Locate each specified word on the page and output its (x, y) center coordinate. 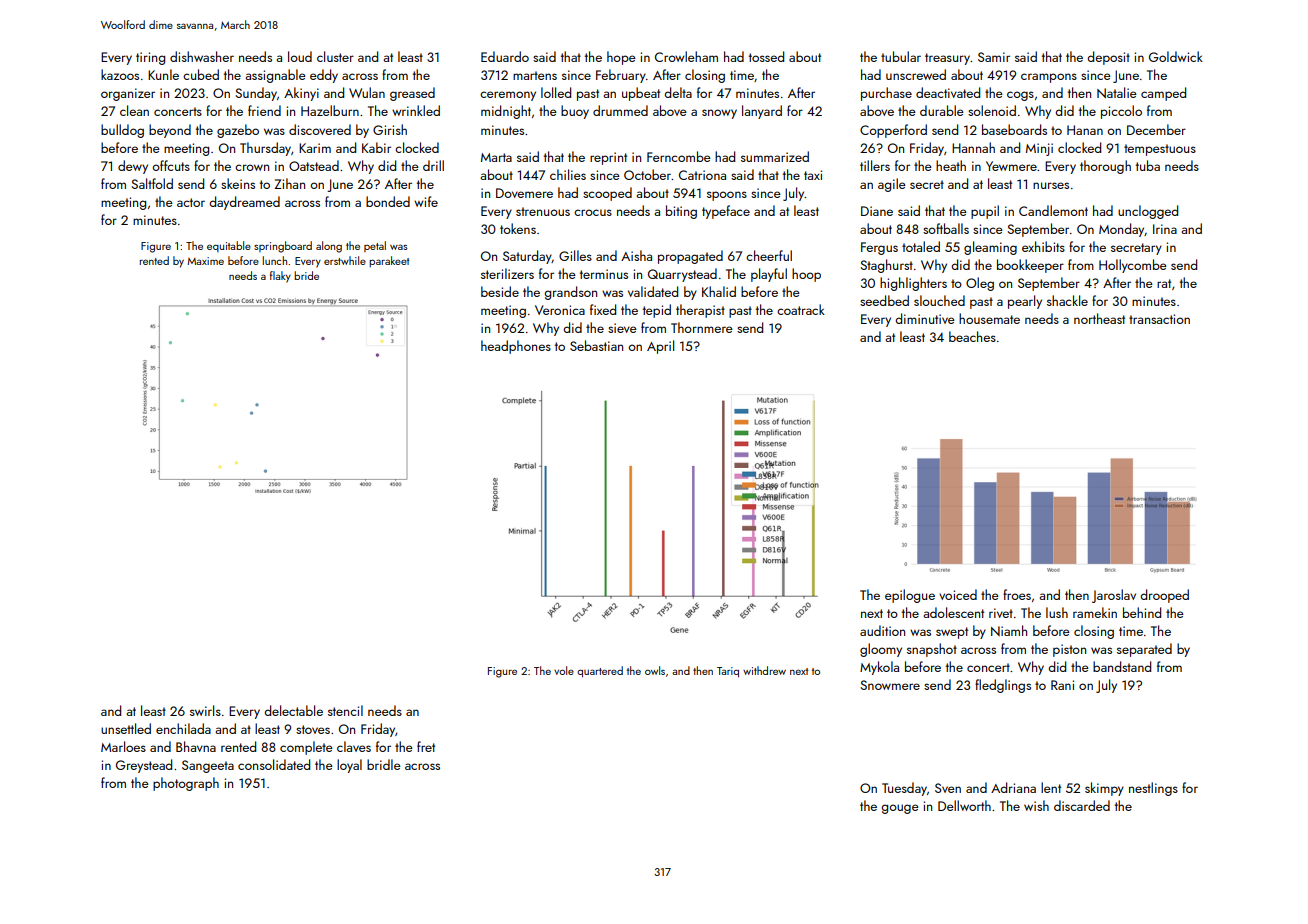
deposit (1108, 58)
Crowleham (686, 56)
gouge (900, 809)
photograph (186, 784)
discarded (1082, 805)
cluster (335, 56)
